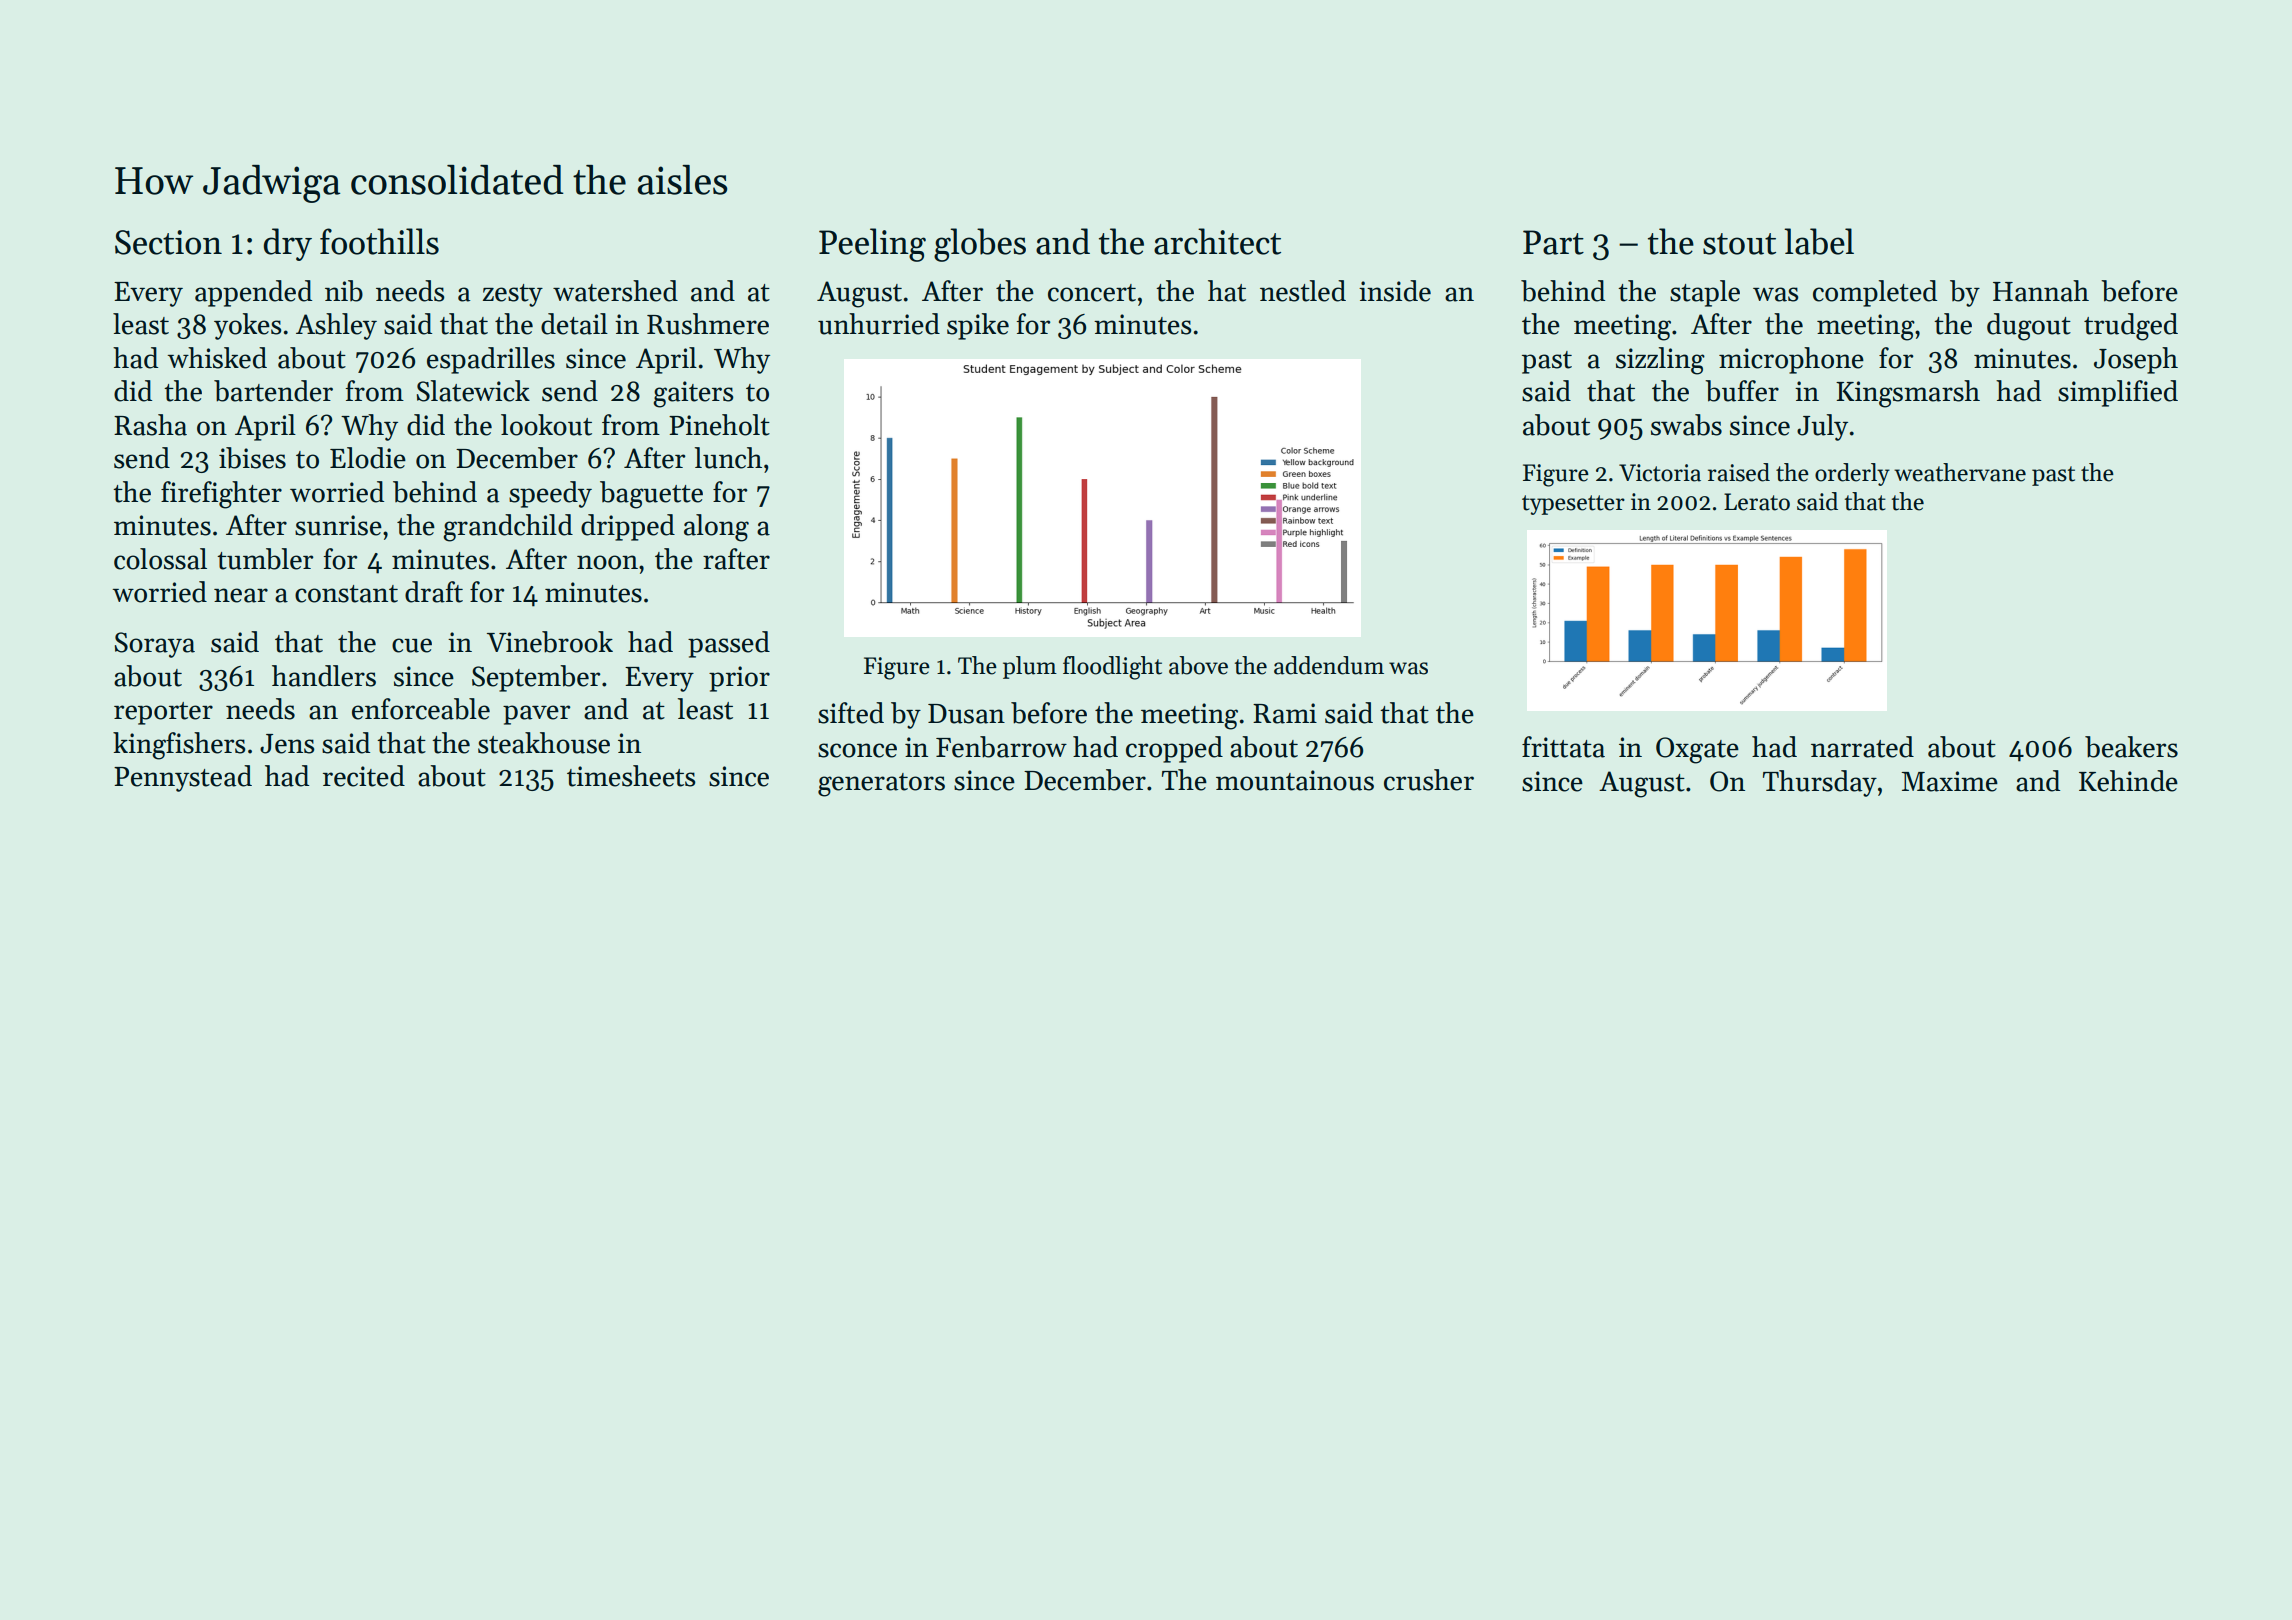 The width and height of the page is (2292, 1620). What do you see at coordinates (1329, 665) in the page?
I see `addendum` at bounding box center [1329, 665].
